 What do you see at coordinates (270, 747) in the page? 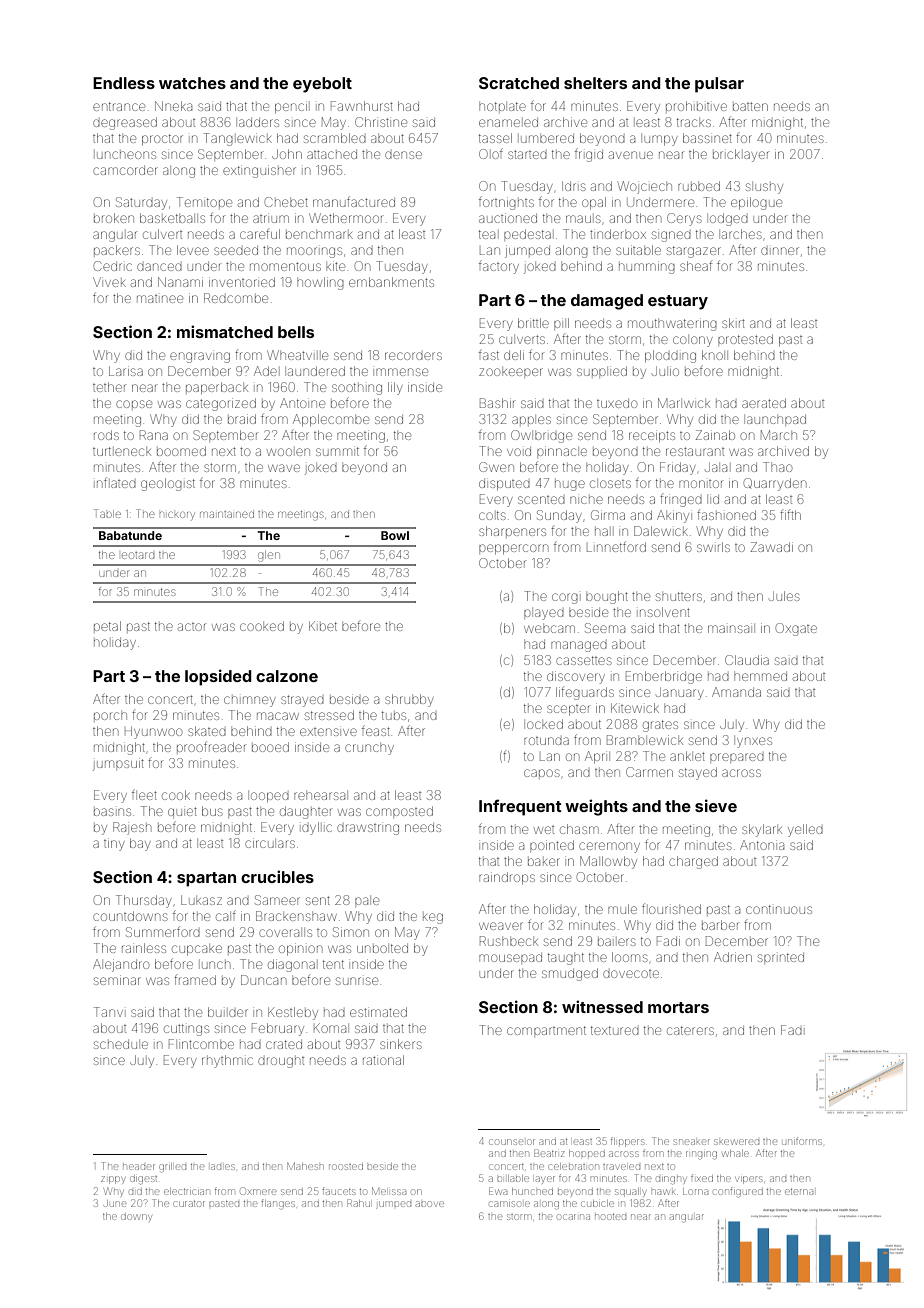
I see `booed` at bounding box center [270, 747].
